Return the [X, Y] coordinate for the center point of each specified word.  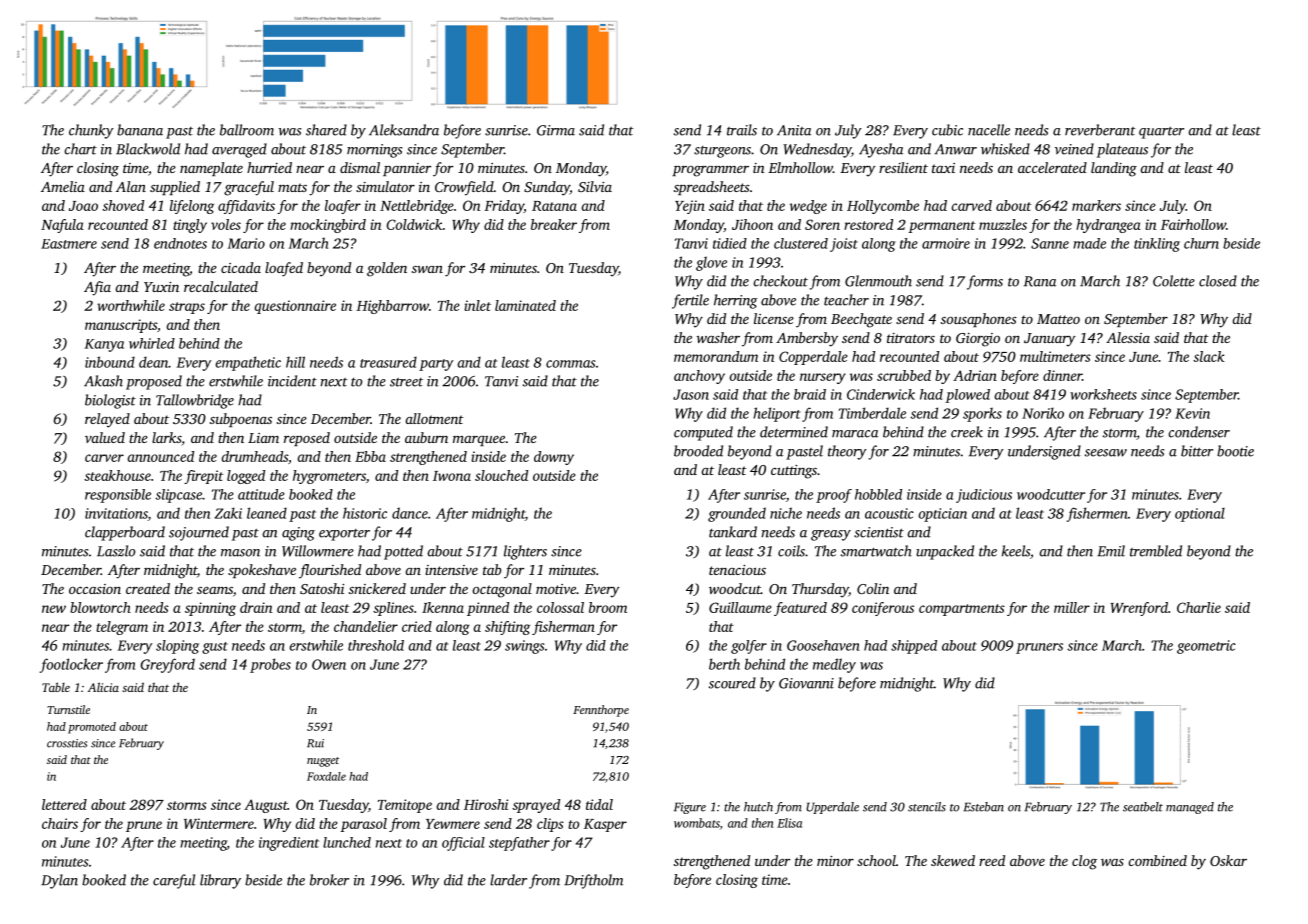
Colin [873, 588]
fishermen [1097, 514]
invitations [116, 514]
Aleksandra [404, 130]
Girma [556, 130]
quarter [1161, 132]
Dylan [59, 881]
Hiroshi [486, 804]
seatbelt [1143, 807]
